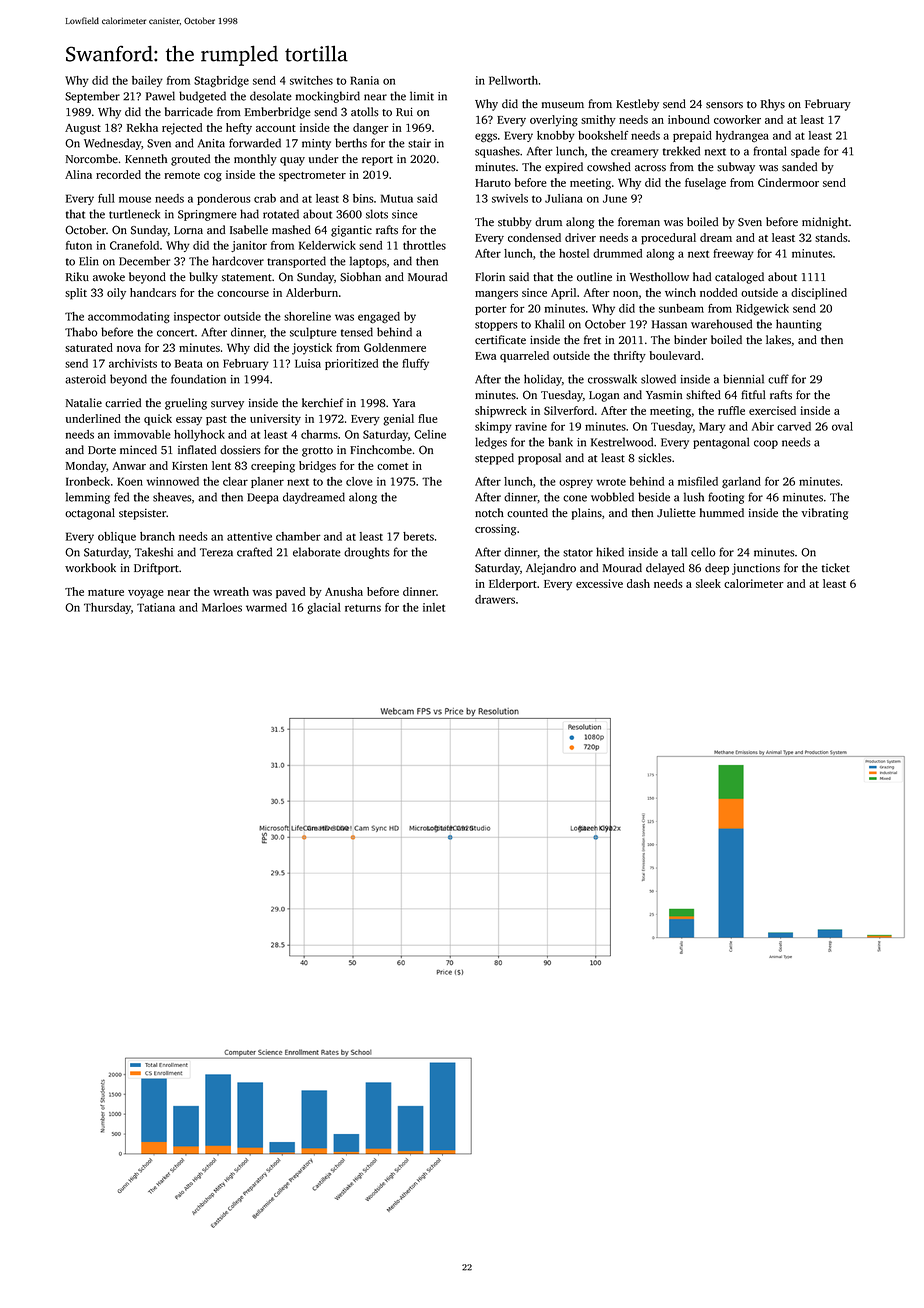  What do you see at coordinates (173, 481) in the document?
I see `winnowed` at bounding box center [173, 481].
